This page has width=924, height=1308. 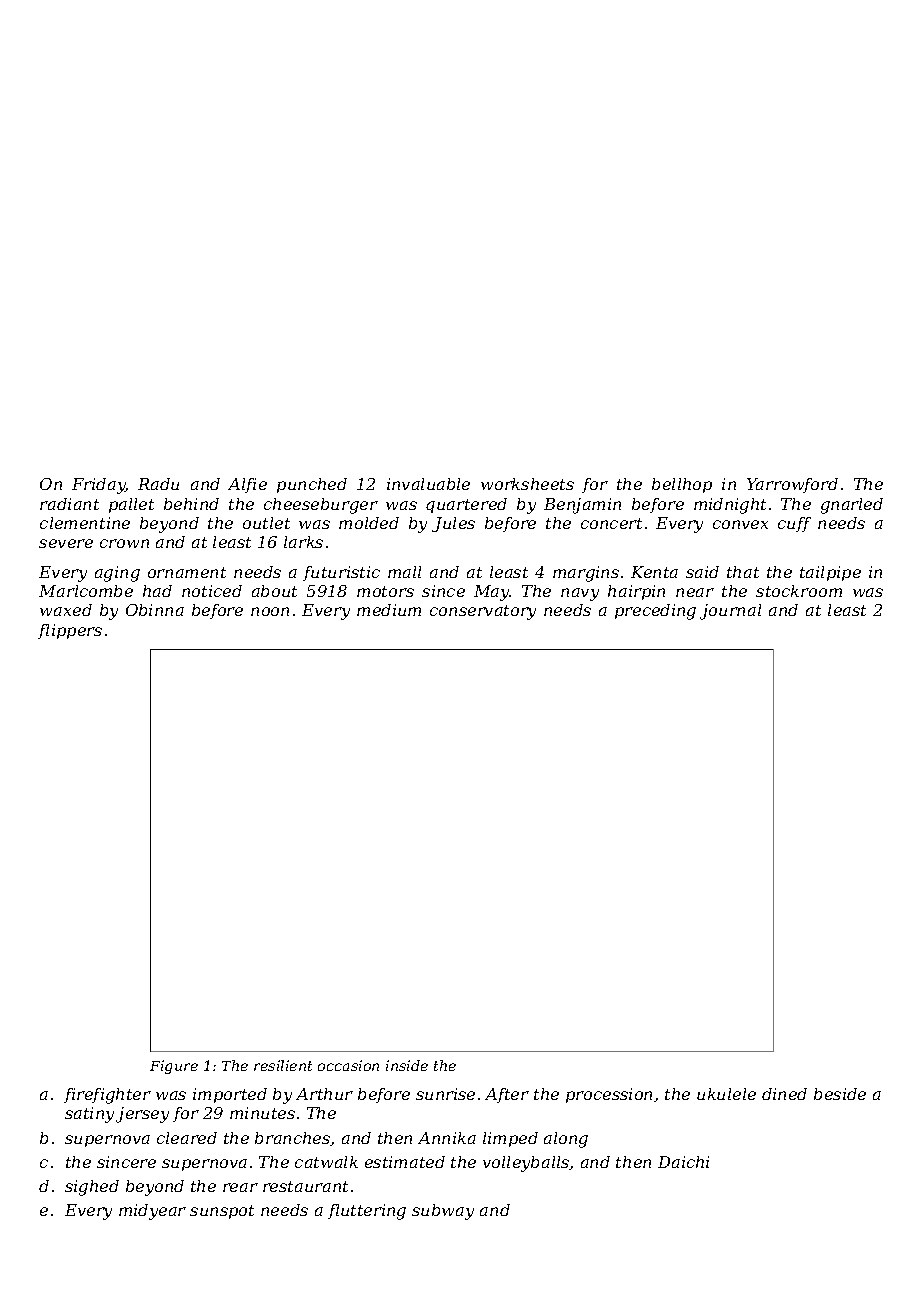 I want to click on midyear, so click(x=152, y=1212).
